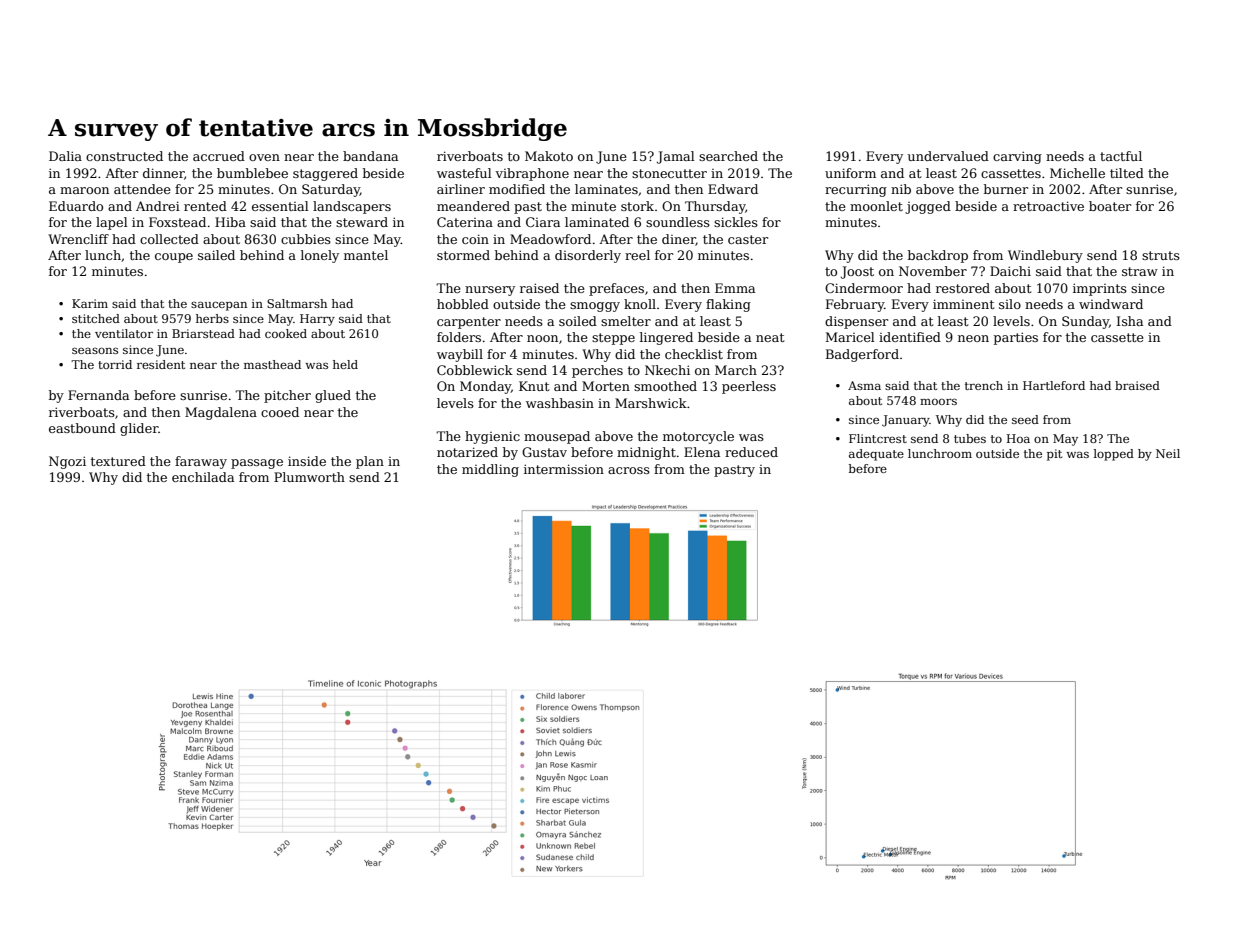  Describe the element at coordinates (164, 174) in the screenshot. I see `dinner` at that location.
